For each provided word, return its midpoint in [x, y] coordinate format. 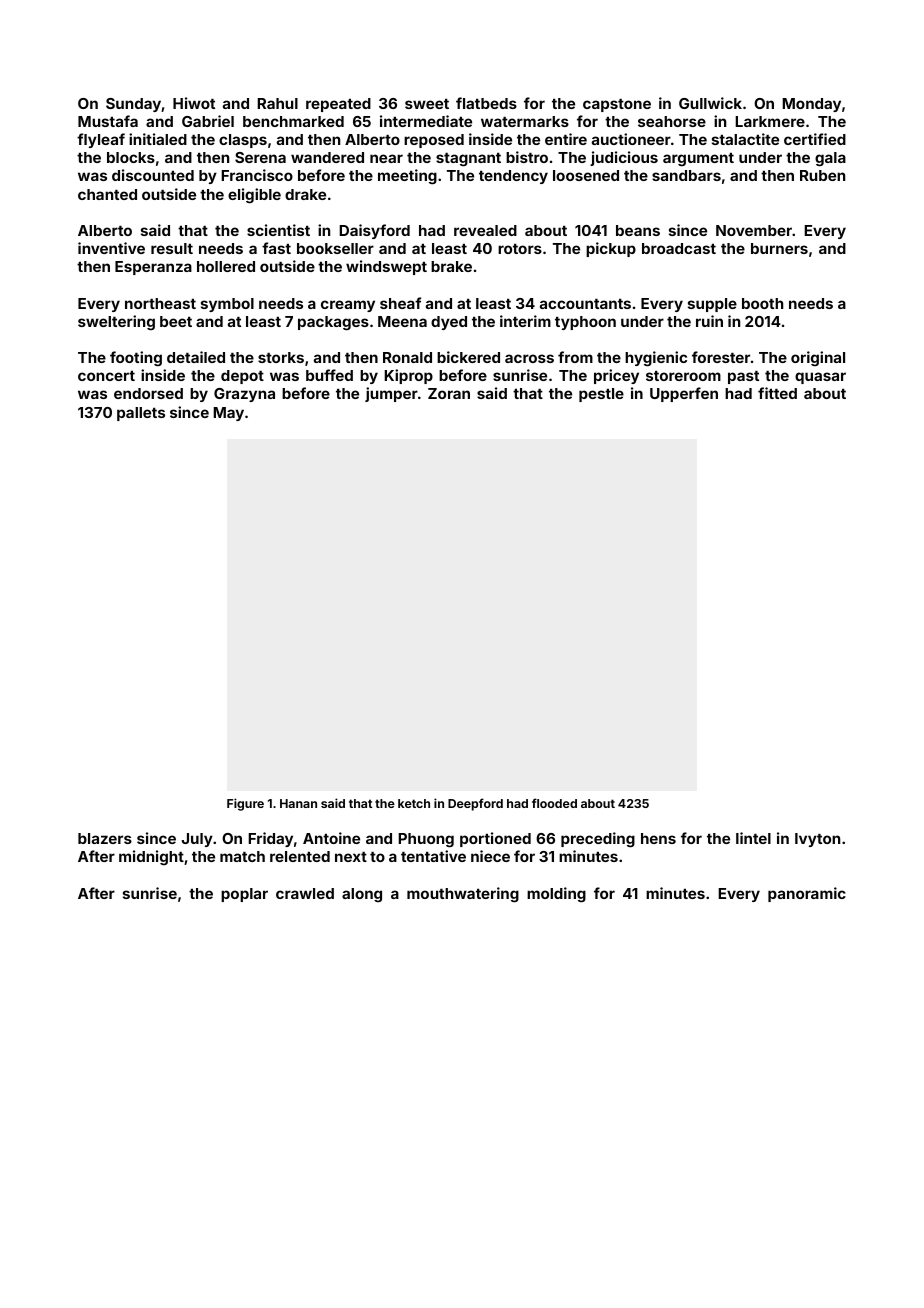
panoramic [807, 894]
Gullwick [710, 103]
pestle [601, 395]
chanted [107, 194]
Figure [245, 804]
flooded [554, 803]
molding [556, 895]
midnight [151, 858]
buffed [329, 375]
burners [779, 248]
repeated [338, 105]
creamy [348, 306]
